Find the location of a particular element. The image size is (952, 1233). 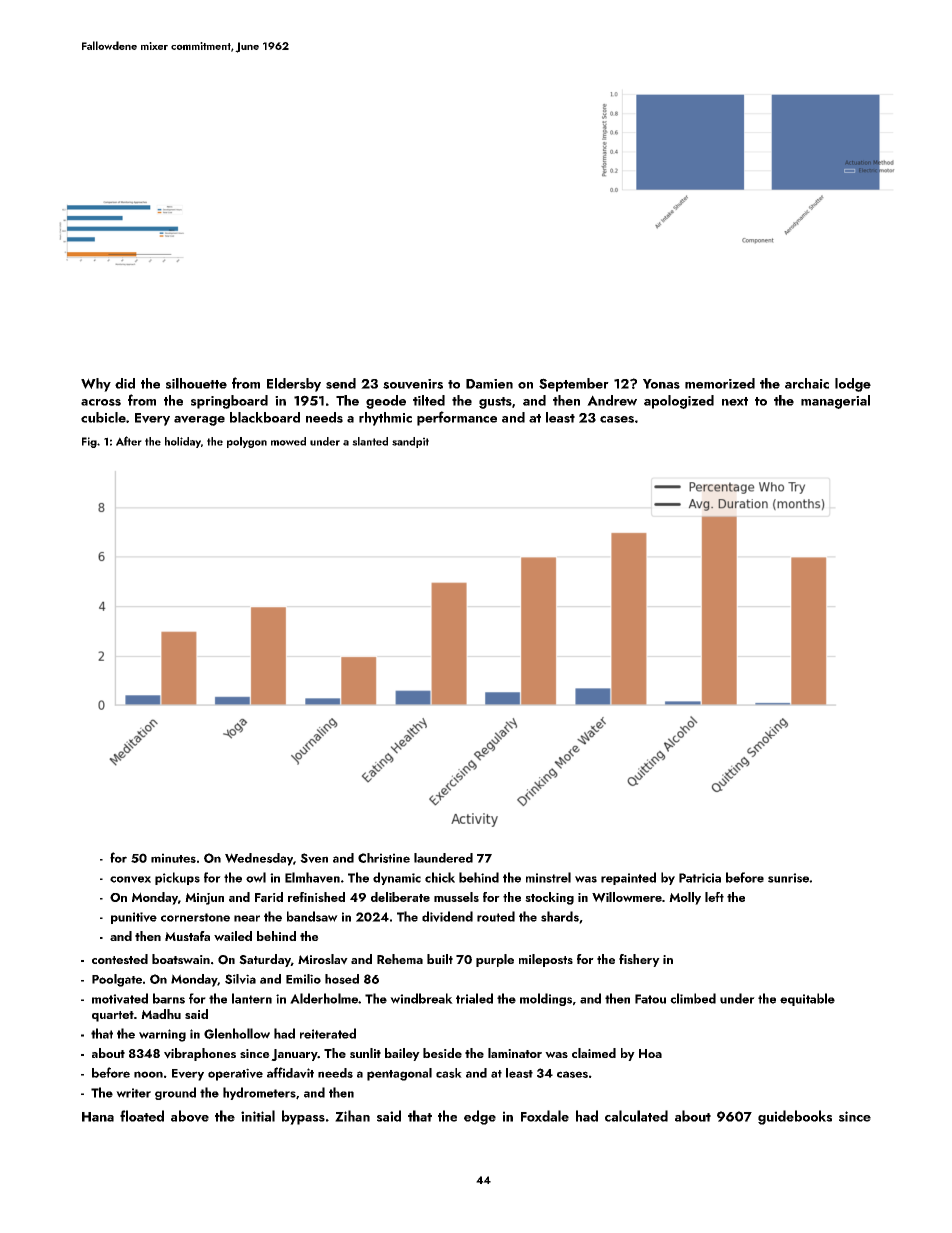

geode is located at coordinates (386, 402).
